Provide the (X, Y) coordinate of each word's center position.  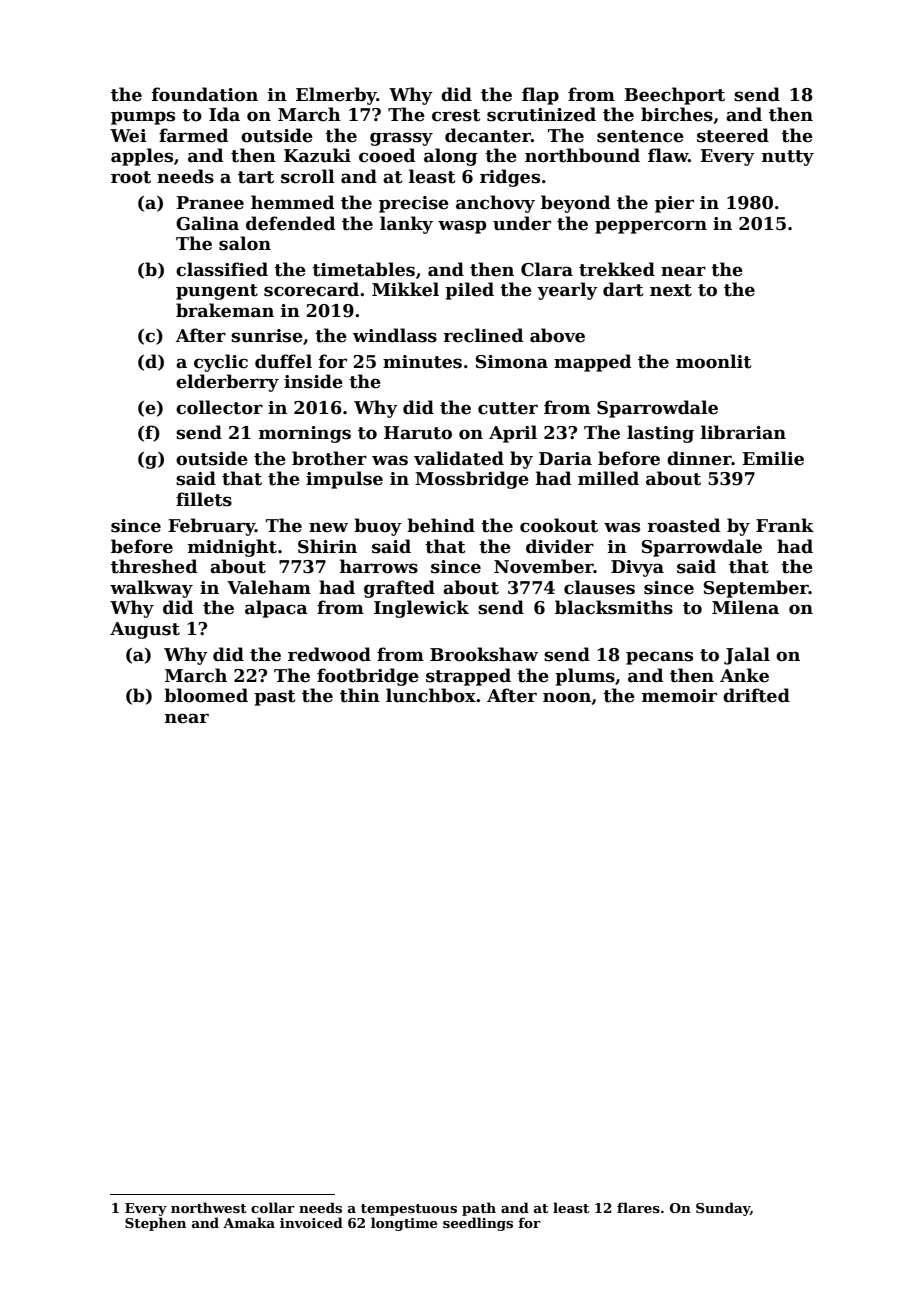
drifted (756, 695)
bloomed (206, 695)
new (328, 527)
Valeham (269, 587)
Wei (128, 136)
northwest (209, 1207)
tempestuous (409, 1210)
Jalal (747, 656)
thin (360, 695)
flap (540, 96)
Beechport (674, 96)
